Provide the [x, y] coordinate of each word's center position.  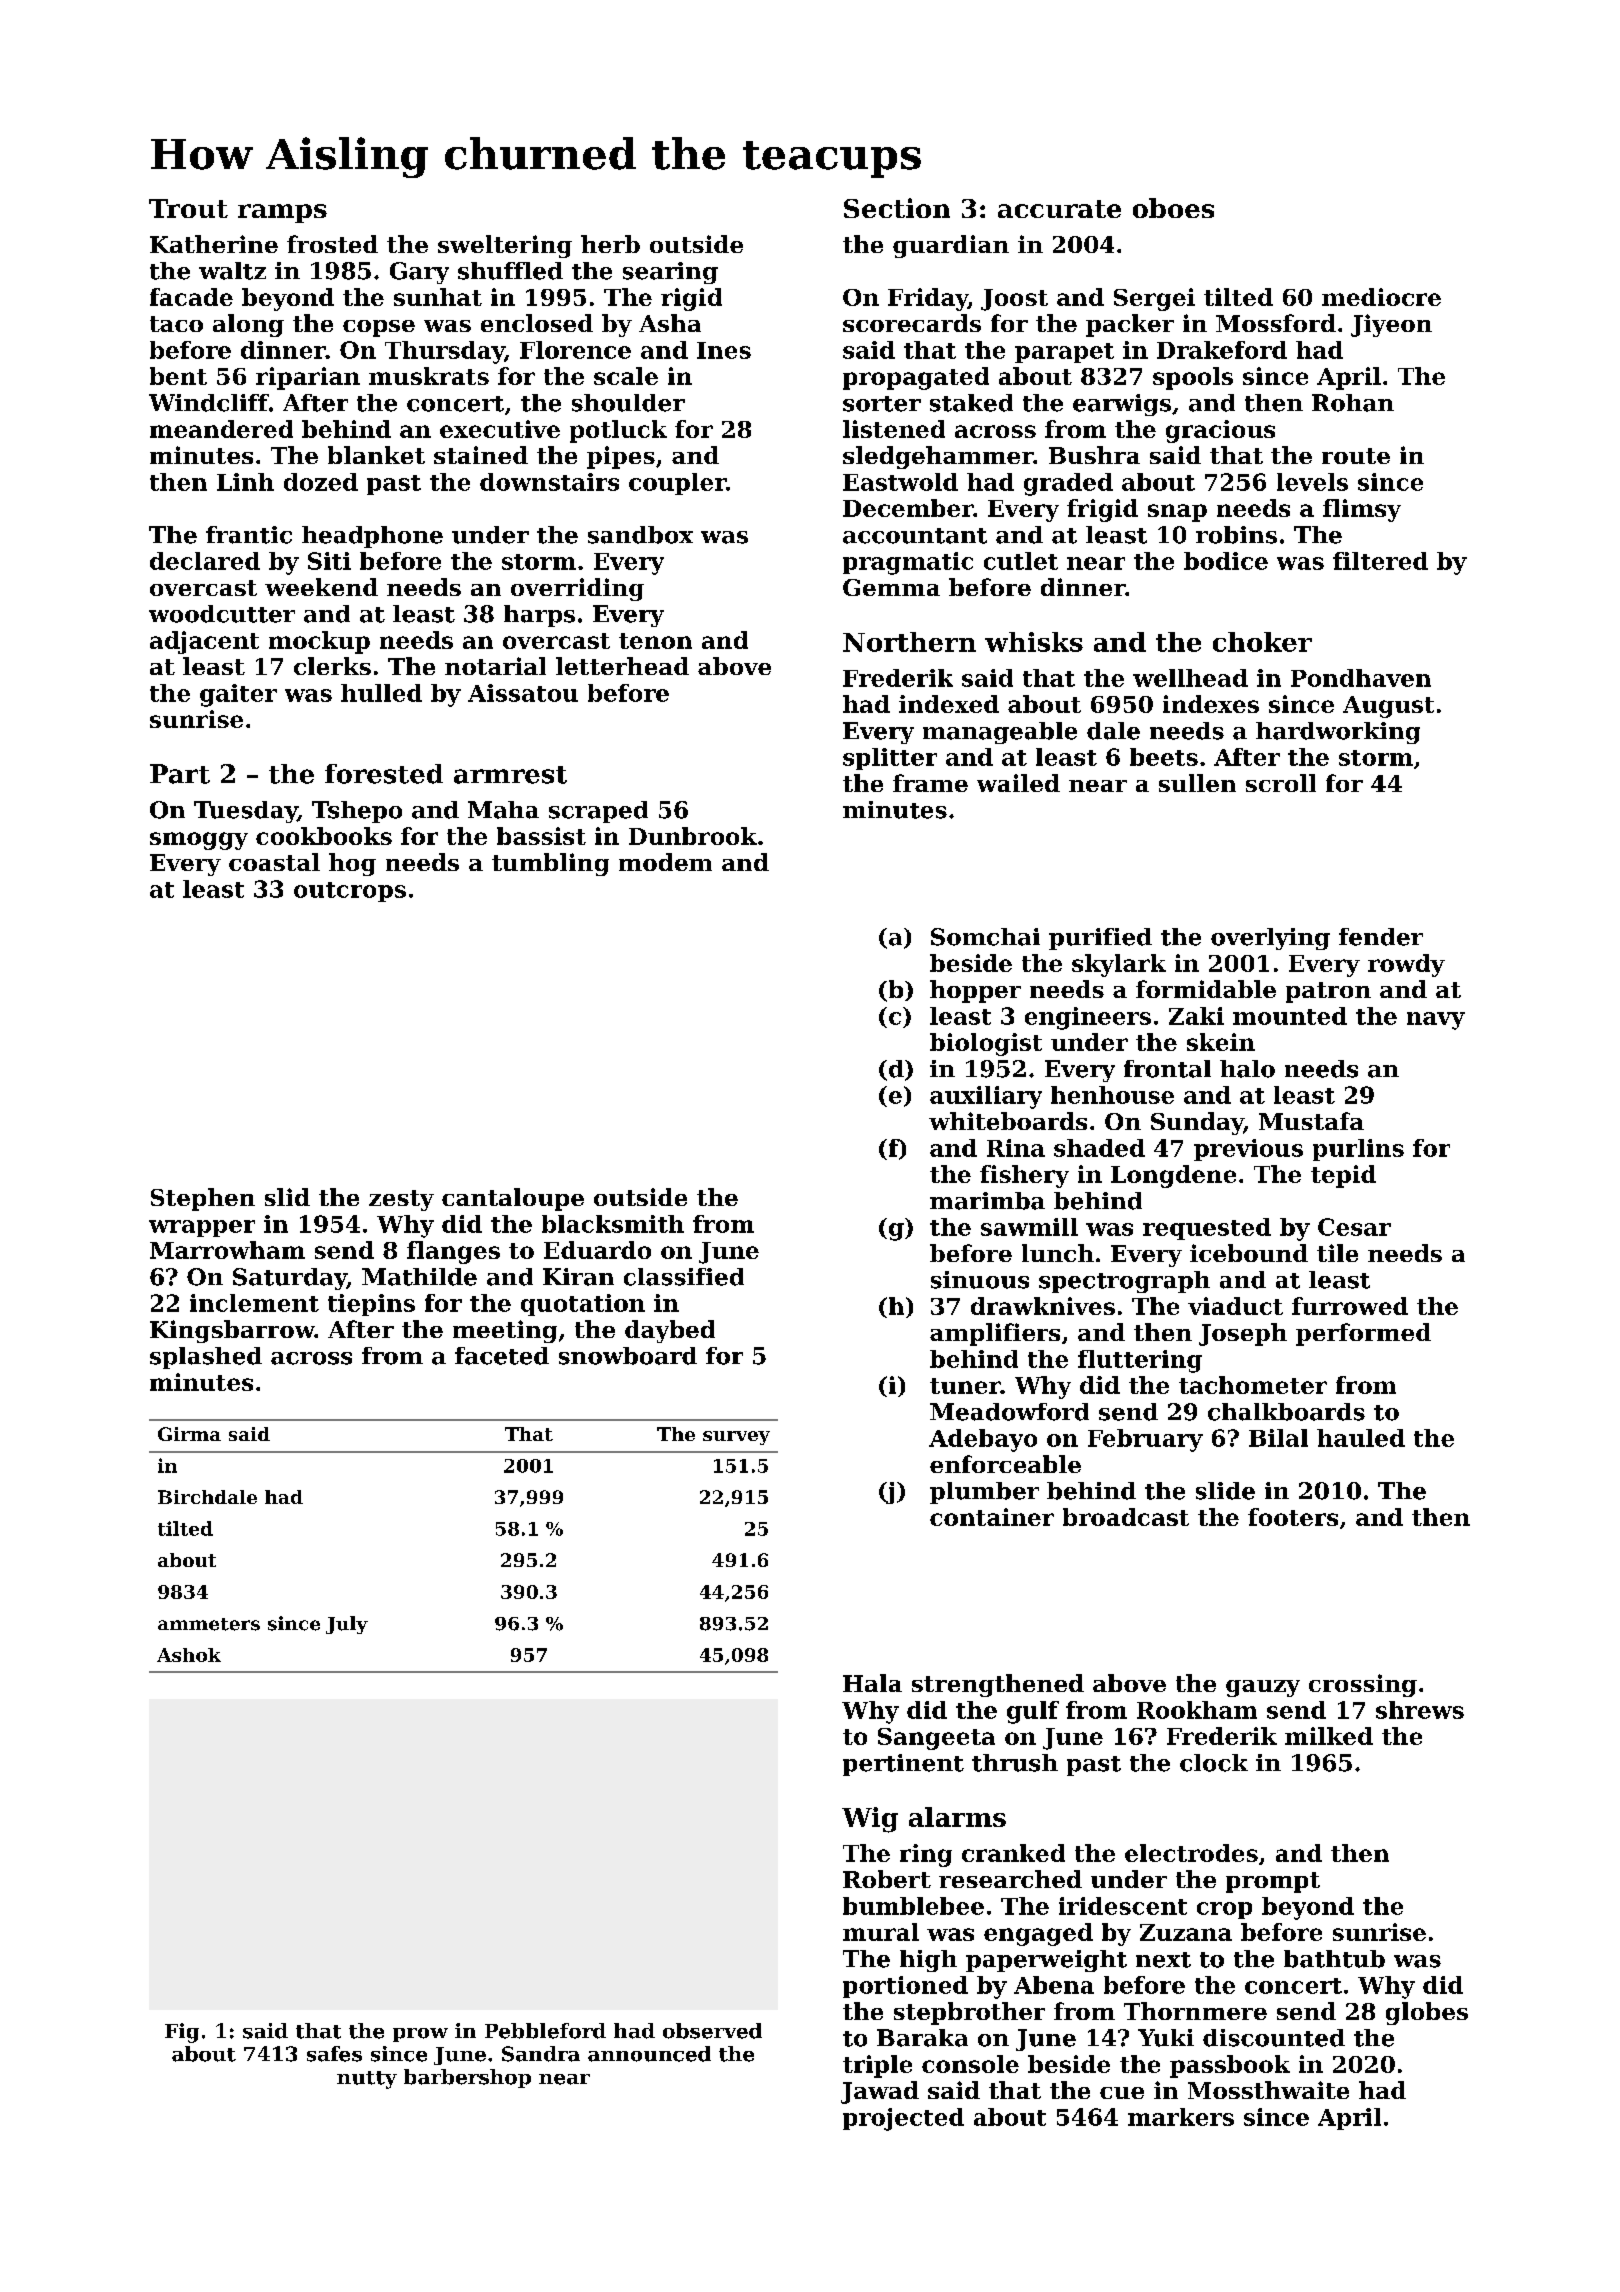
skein [1221, 1042]
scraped [598, 812]
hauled [1361, 1438]
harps [539, 616]
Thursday [444, 352]
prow [420, 2035]
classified [684, 1277]
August [1388, 707]
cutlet [1021, 561]
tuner [965, 1386]
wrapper [202, 1228]
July [347, 1625]
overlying [1270, 939]
